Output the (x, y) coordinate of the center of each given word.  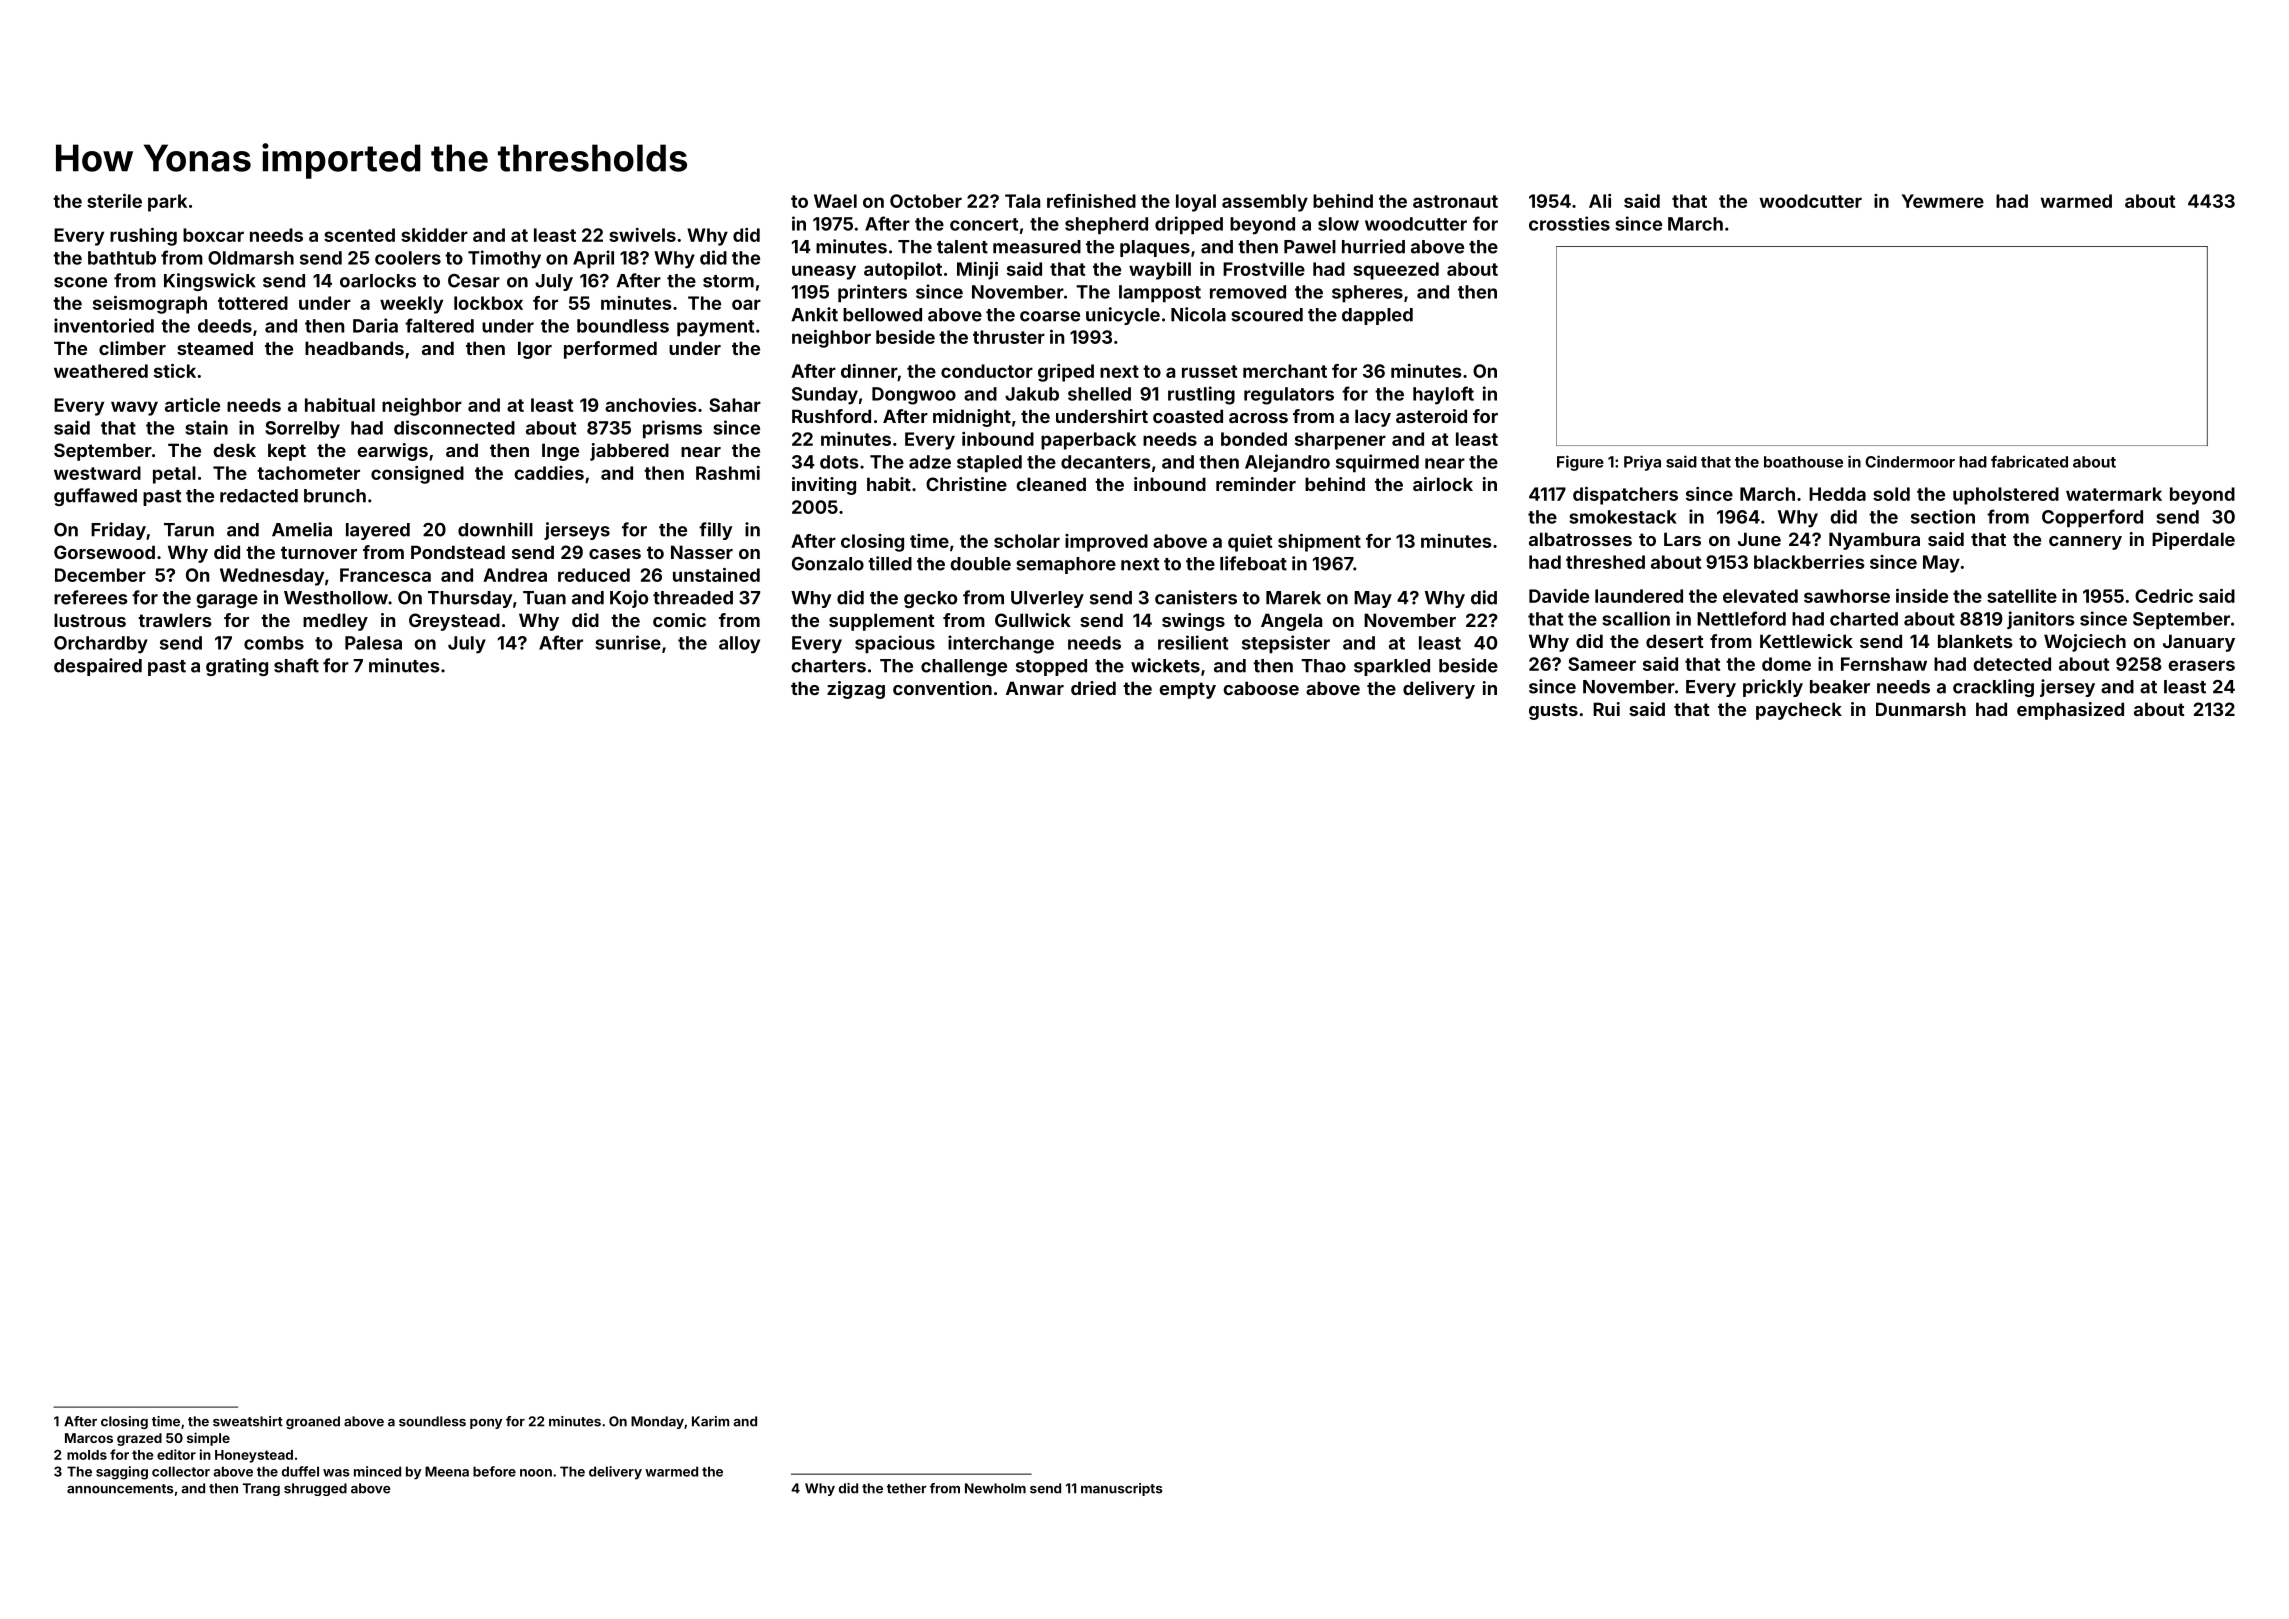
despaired (98, 667)
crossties (1569, 223)
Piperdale (2193, 541)
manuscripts (1121, 1489)
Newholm (995, 1488)
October (926, 201)
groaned (313, 1422)
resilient (1193, 642)
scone (80, 282)
